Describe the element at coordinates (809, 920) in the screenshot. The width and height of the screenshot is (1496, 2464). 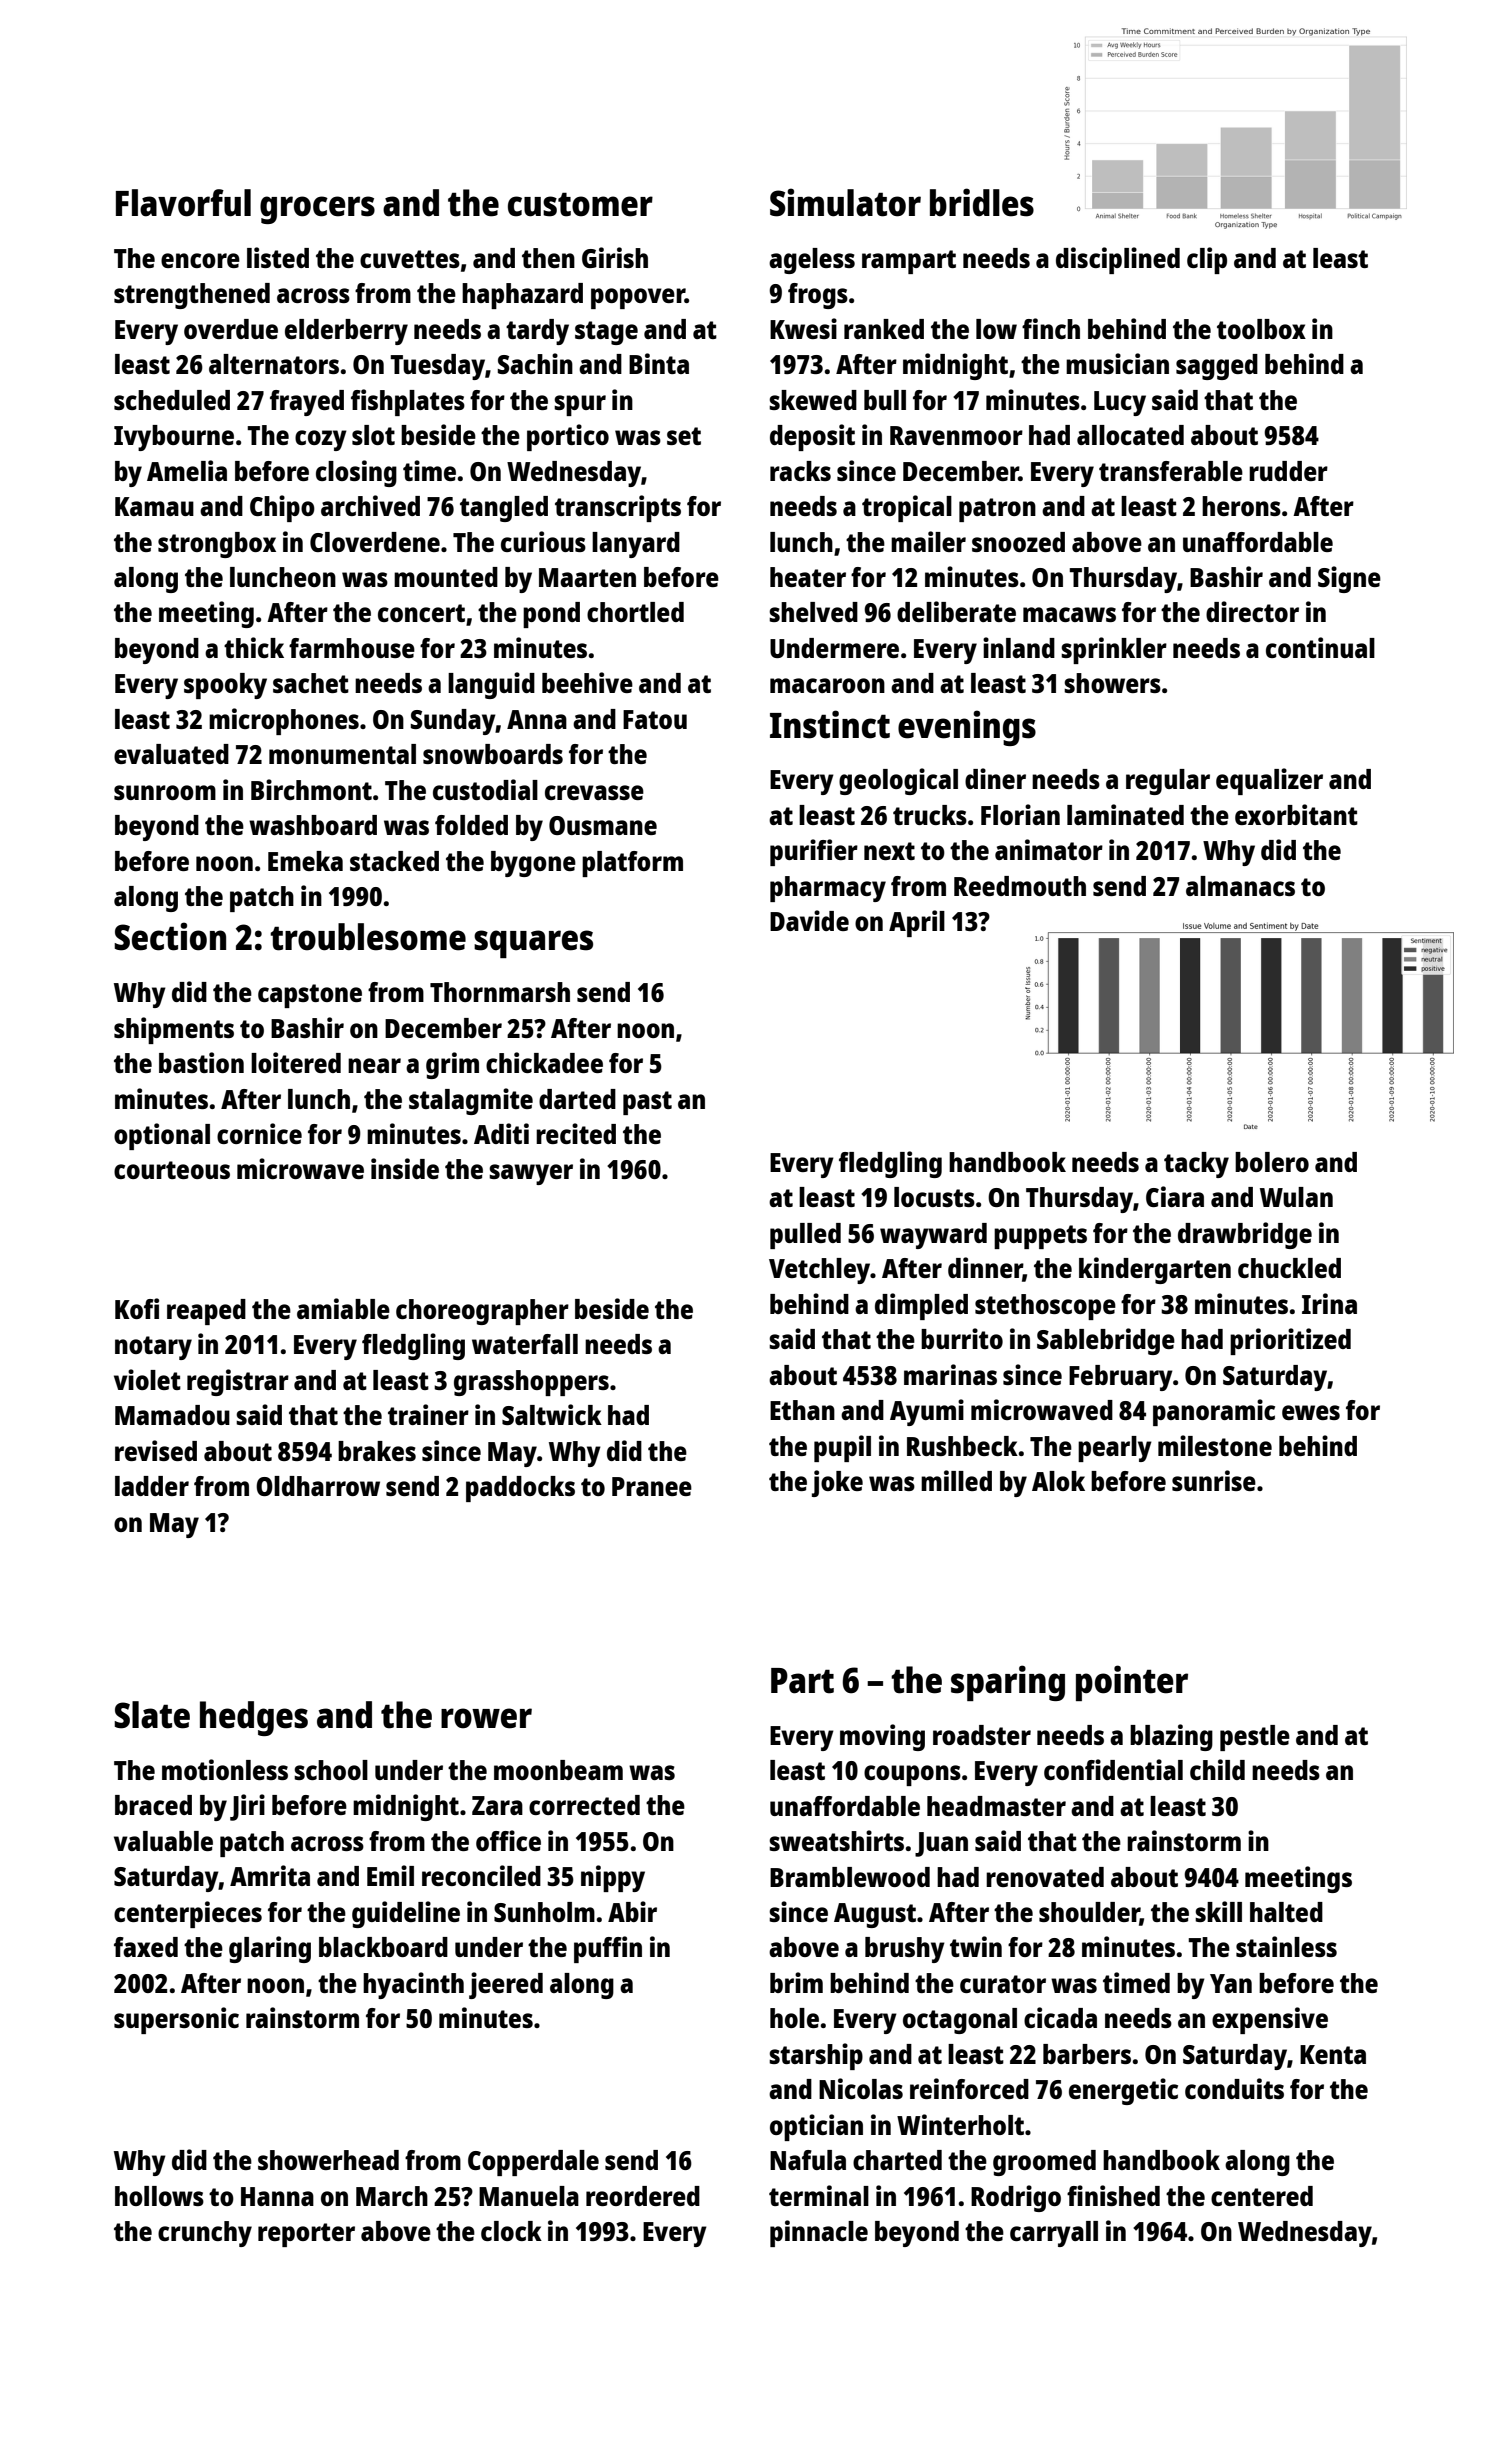
I see `Davide` at that location.
